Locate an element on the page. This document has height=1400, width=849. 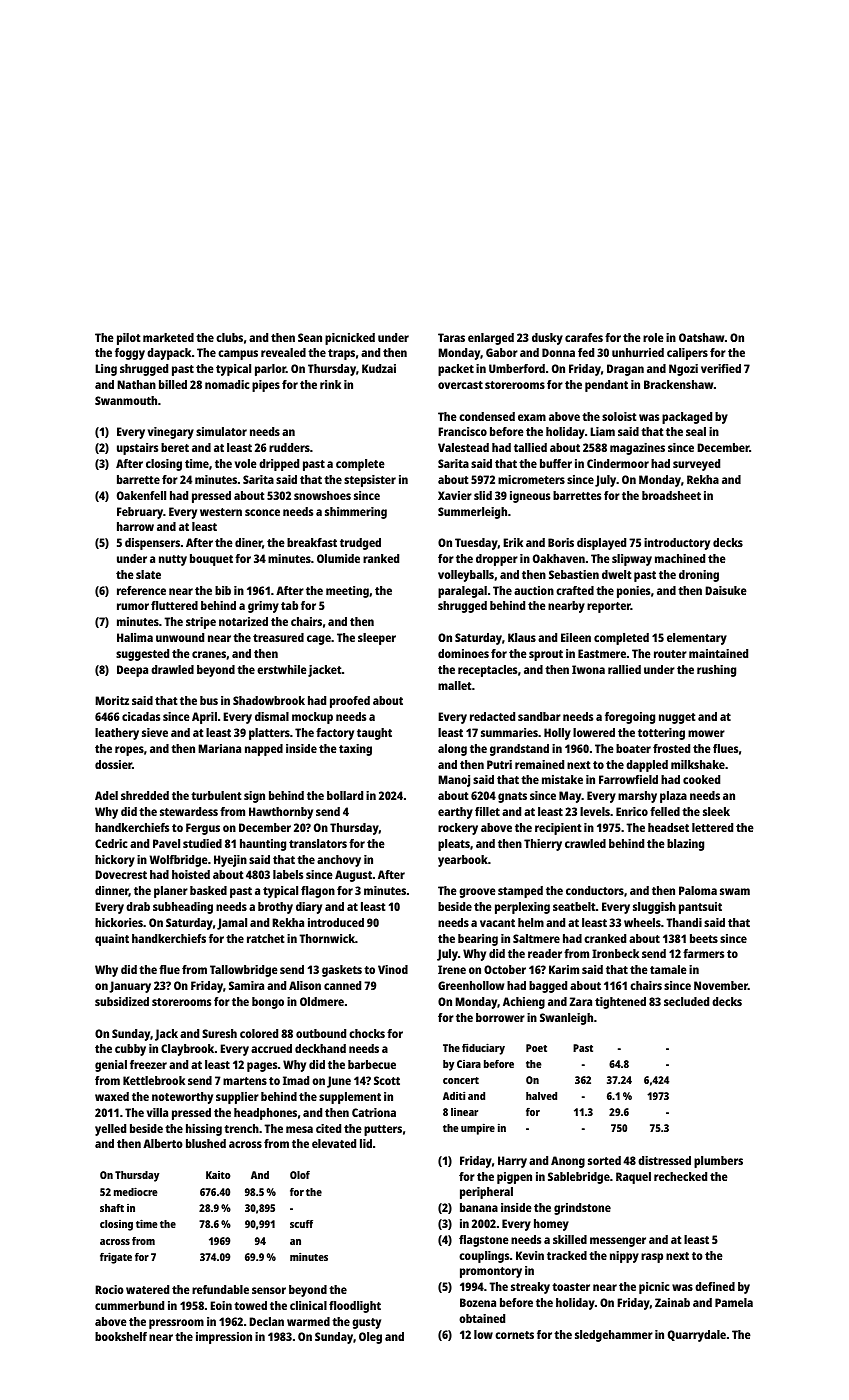
basked is located at coordinates (208, 890).
